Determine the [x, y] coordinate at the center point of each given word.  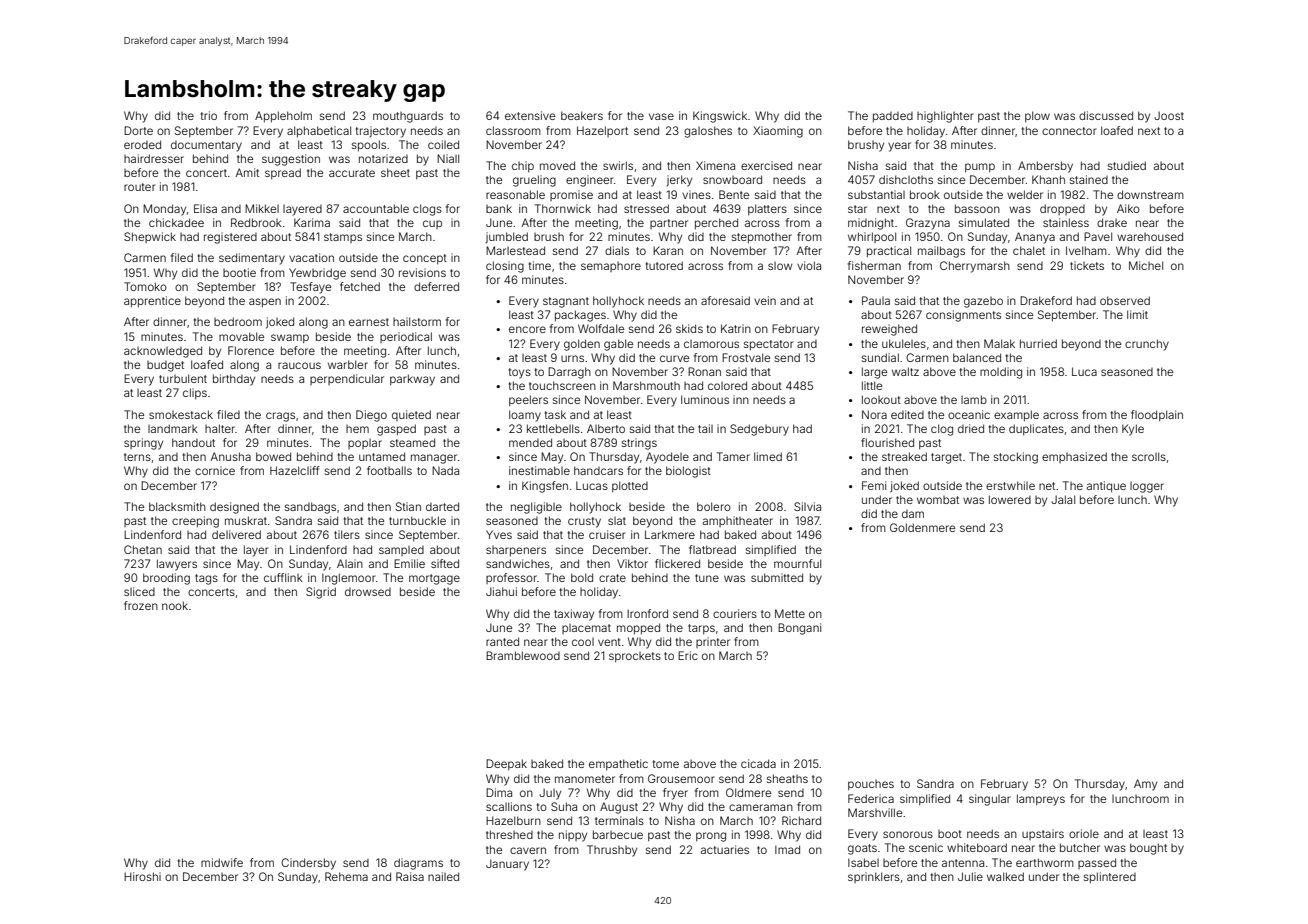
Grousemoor [681, 778]
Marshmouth [646, 385]
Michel [1146, 265]
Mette [790, 613]
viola [809, 265]
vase [661, 116]
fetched [360, 286]
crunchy [1147, 345]
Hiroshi [142, 876]
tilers [347, 534]
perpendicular [347, 379]
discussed [1106, 115]
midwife [222, 862]
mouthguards [408, 117]
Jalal [1063, 499]
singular [990, 800]
